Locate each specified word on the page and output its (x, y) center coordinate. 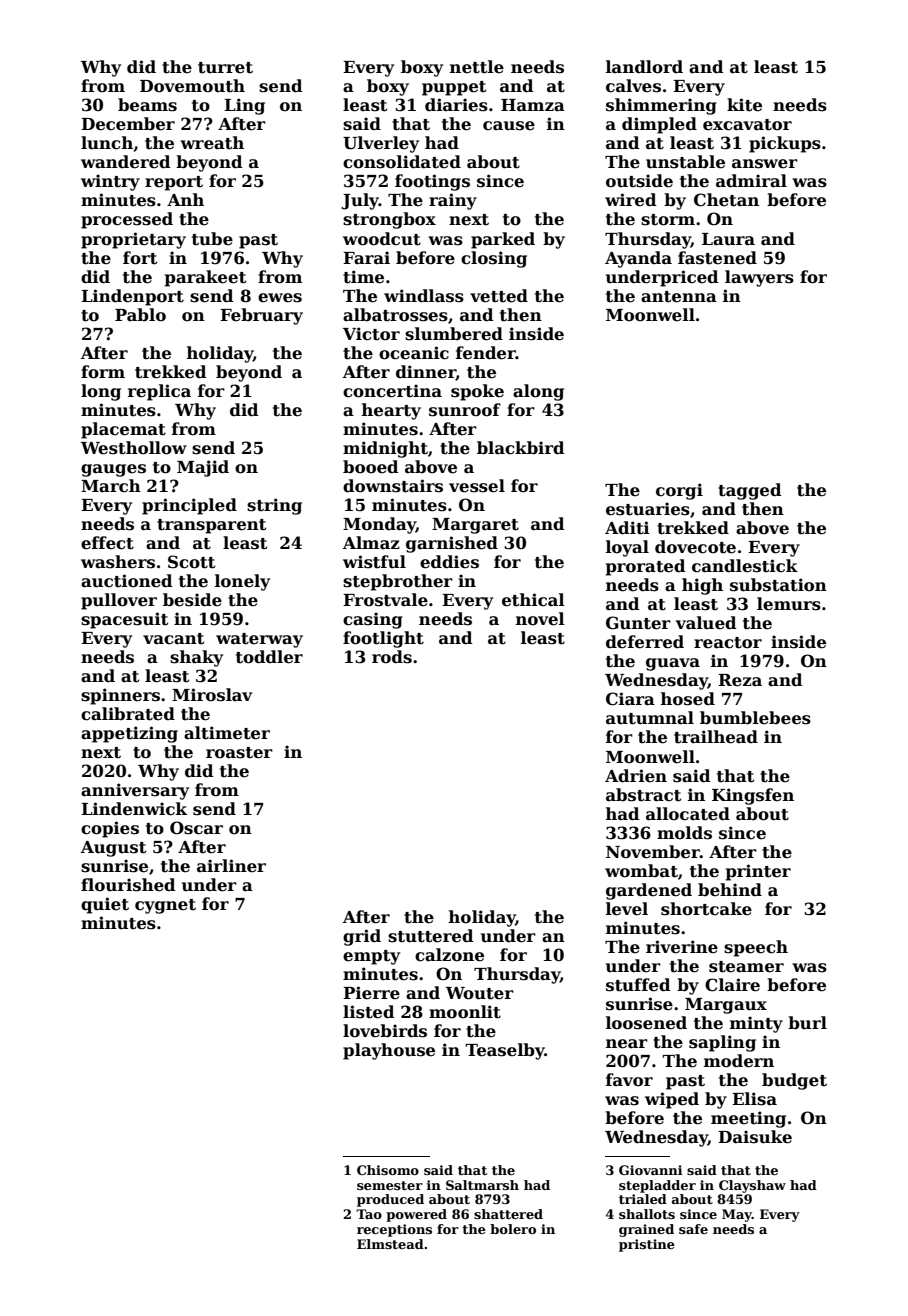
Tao (369, 1214)
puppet (454, 88)
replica (159, 392)
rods (392, 657)
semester (390, 1185)
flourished (128, 885)
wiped (672, 1100)
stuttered (431, 936)
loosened (646, 1023)
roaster (239, 753)
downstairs (393, 486)
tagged (750, 491)
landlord (644, 67)
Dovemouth (192, 86)
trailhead (716, 737)
